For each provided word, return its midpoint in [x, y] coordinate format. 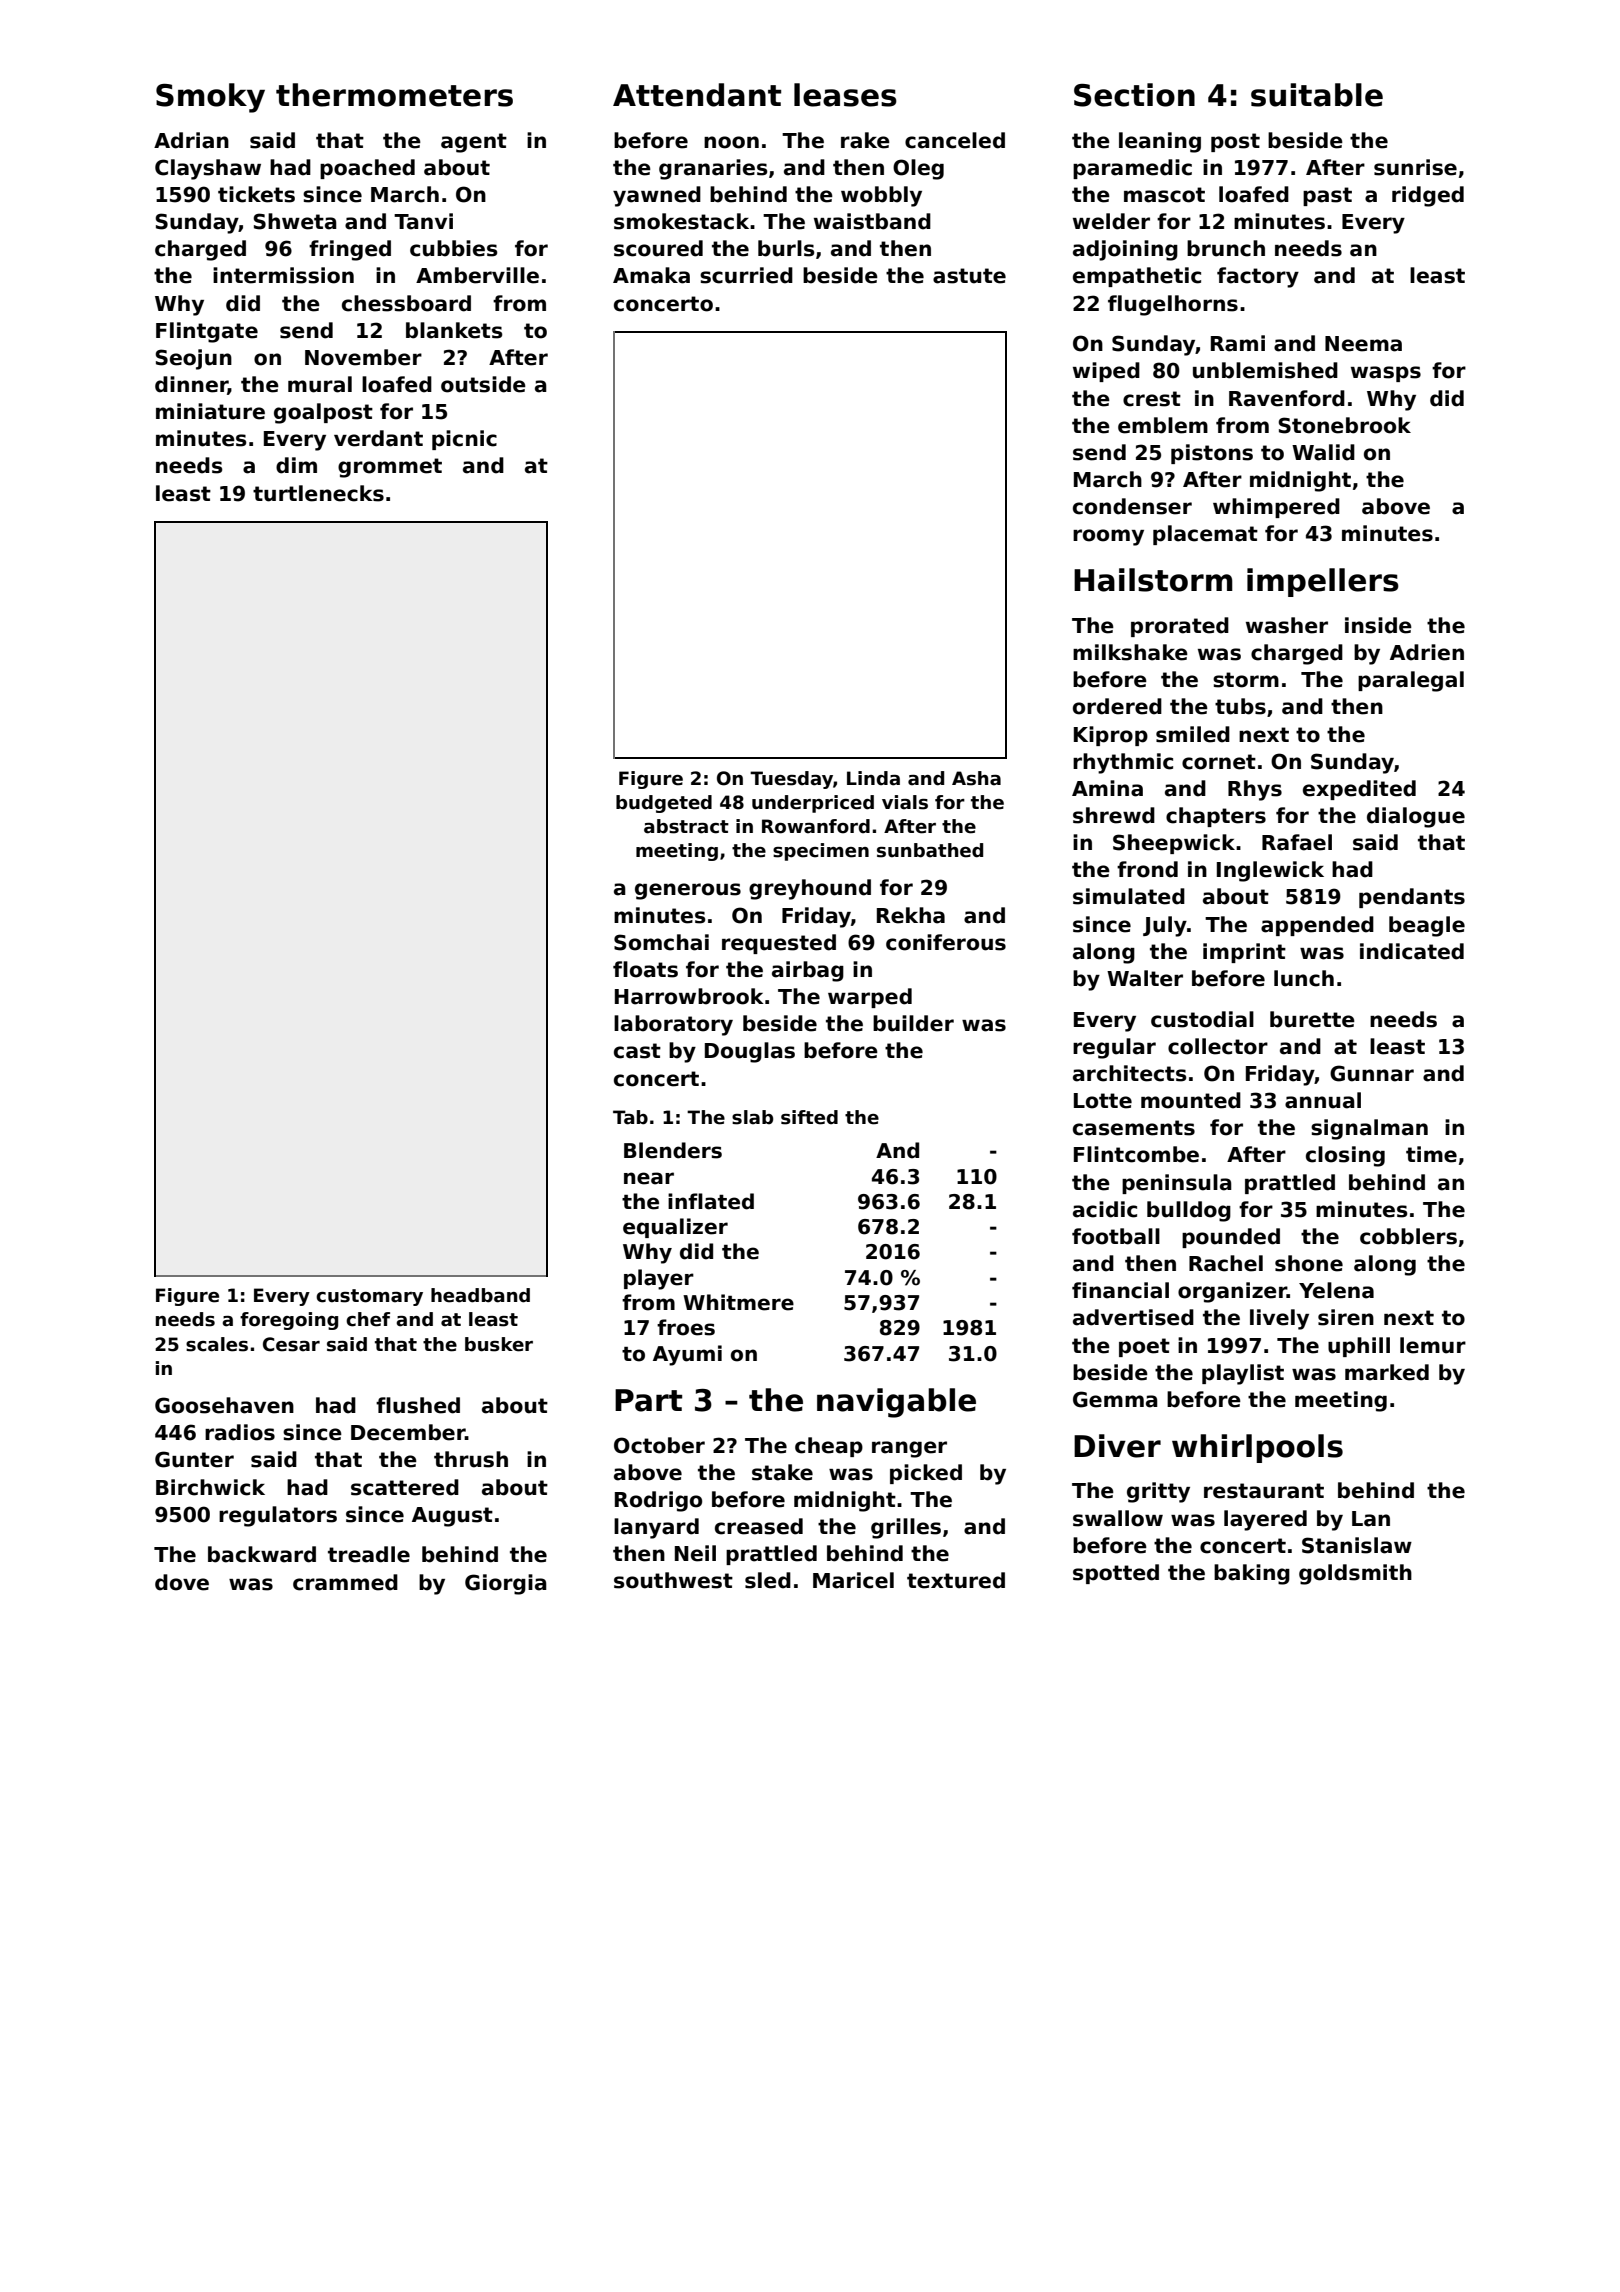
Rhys [1255, 790]
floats [645, 969]
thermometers [394, 95]
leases [845, 95]
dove [182, 1582]
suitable [1317, 95]
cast [637, 1051]
